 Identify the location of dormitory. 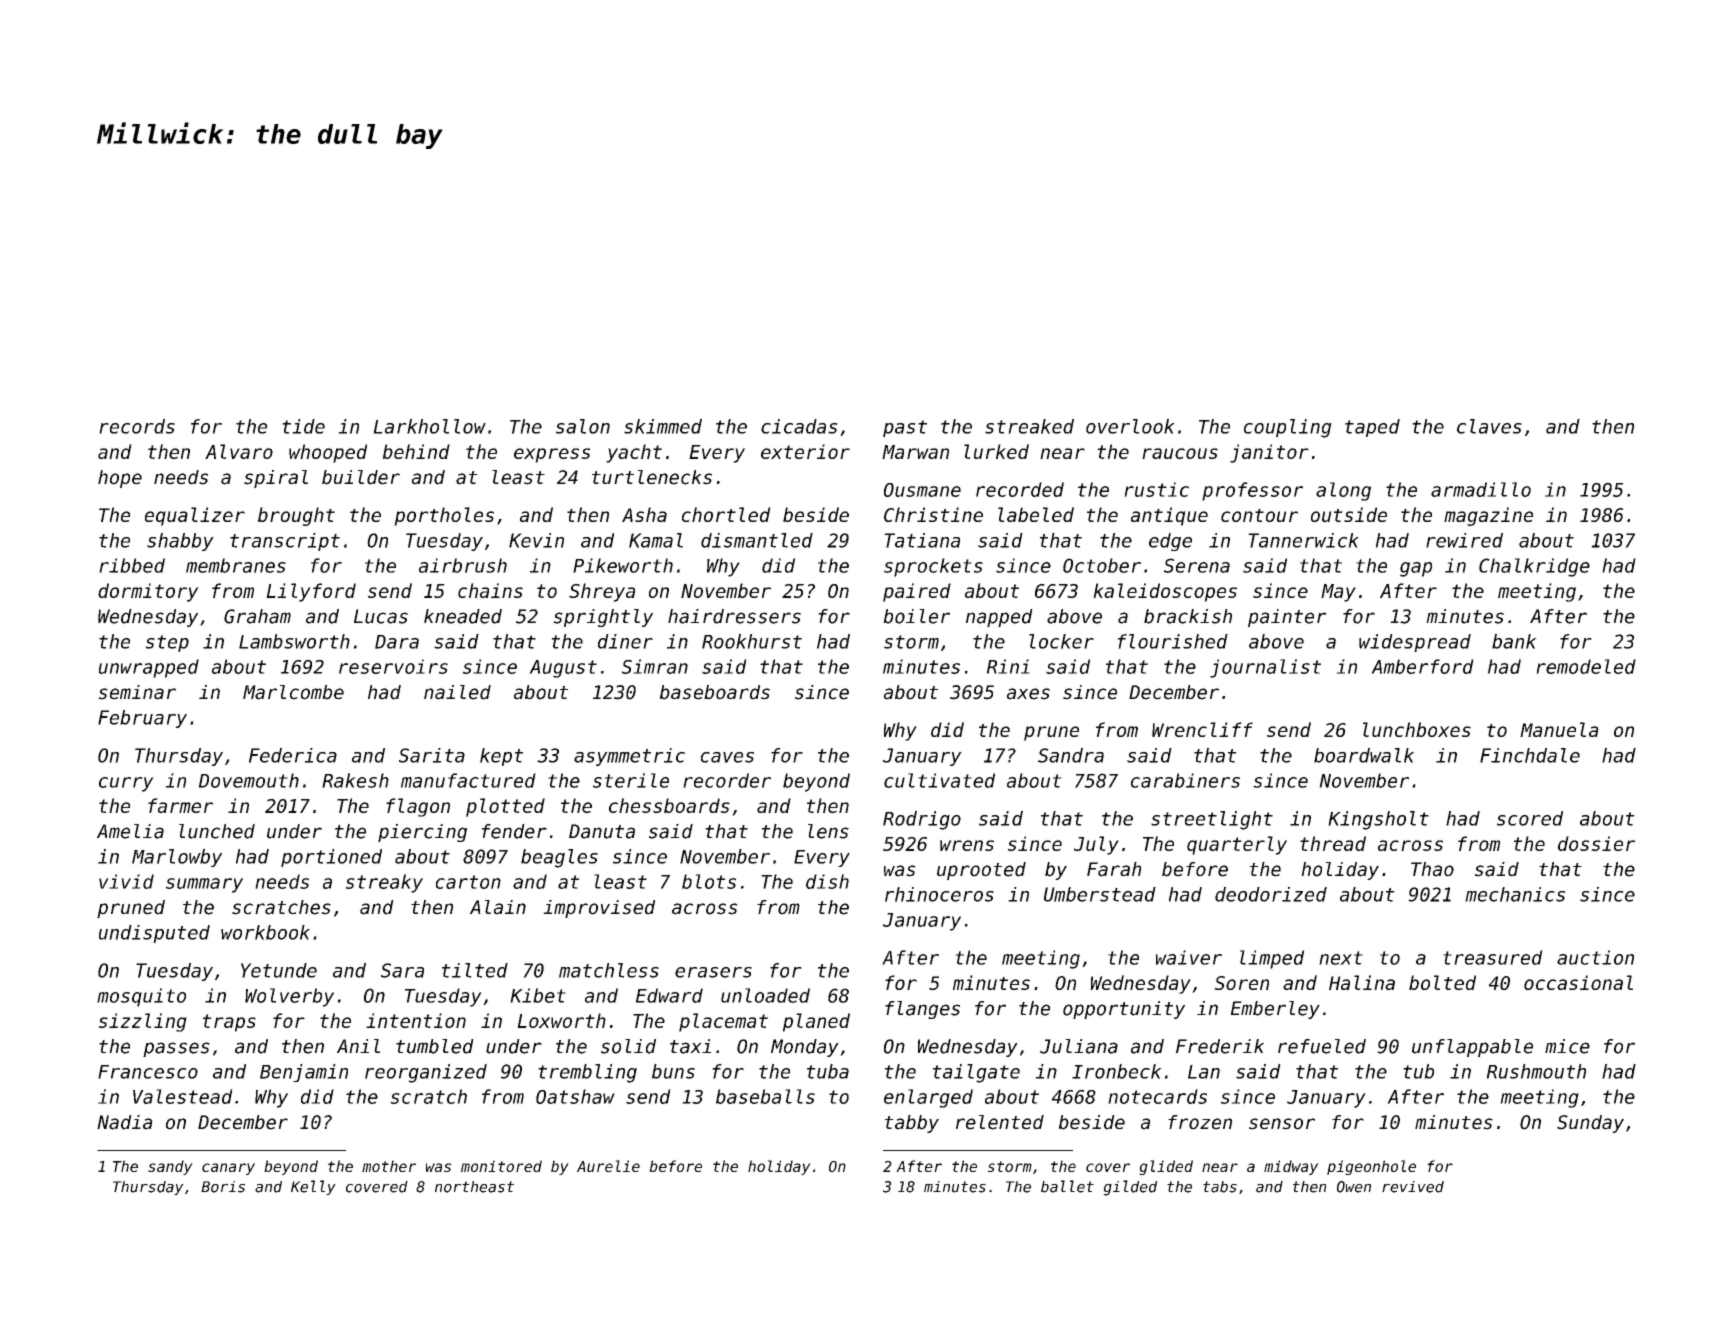
(148, 592).
